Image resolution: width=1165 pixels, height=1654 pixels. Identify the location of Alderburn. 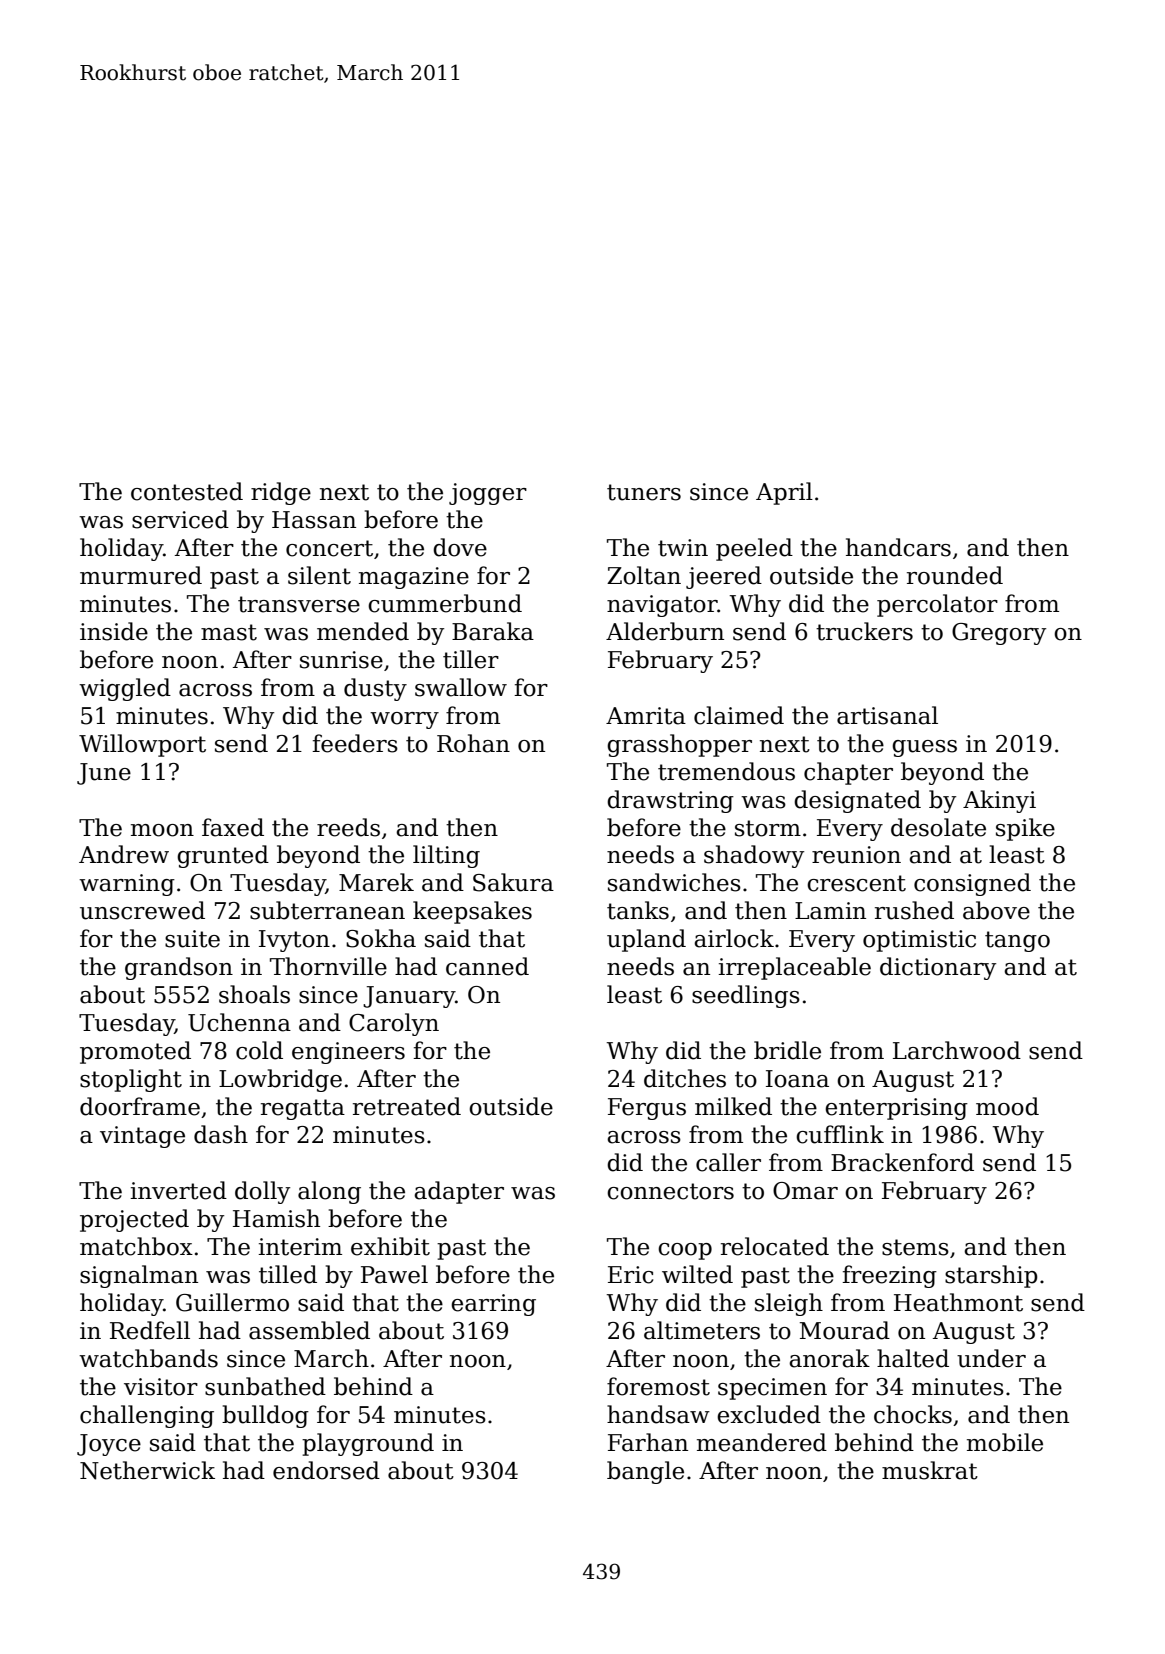
(665, 631).
